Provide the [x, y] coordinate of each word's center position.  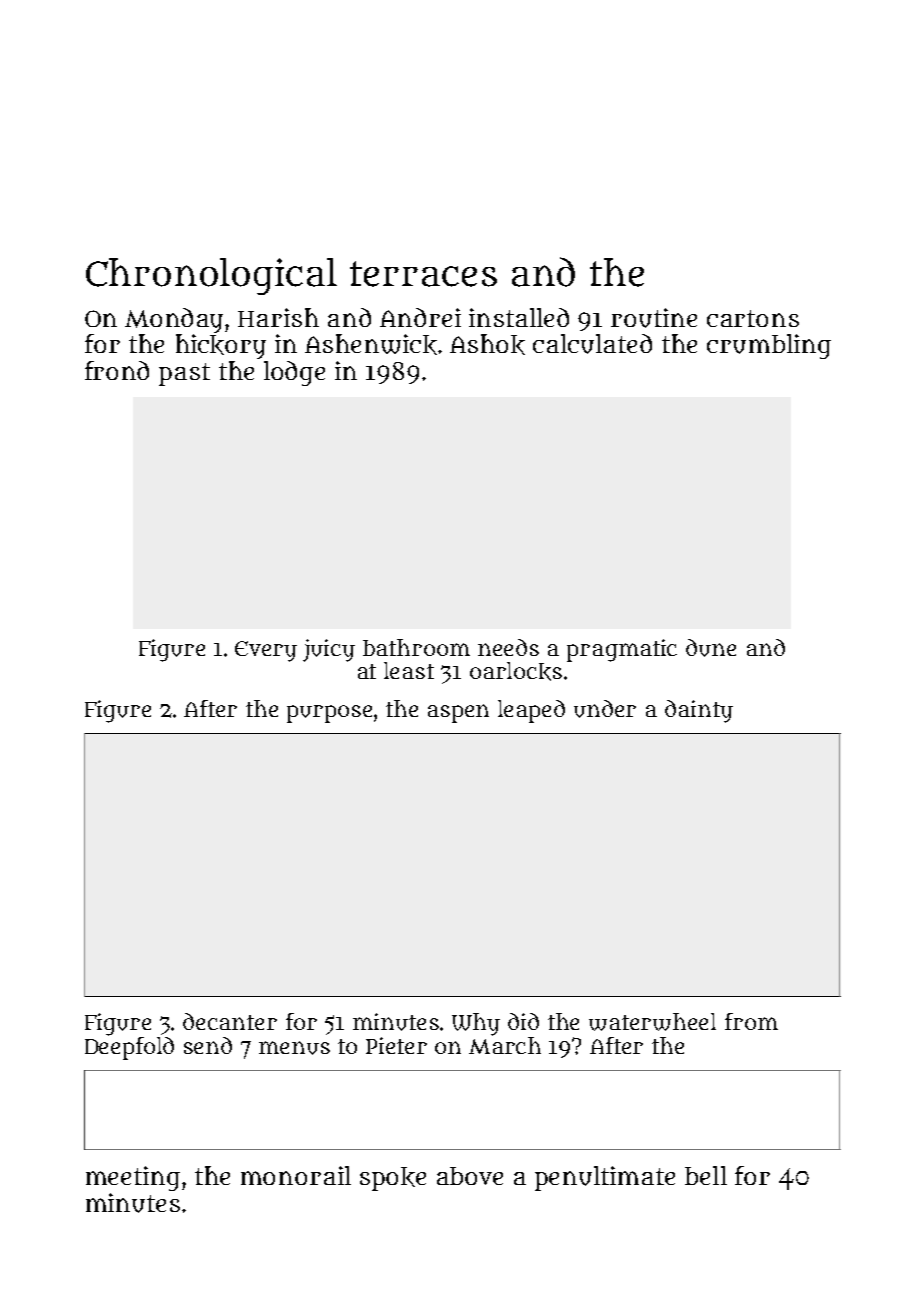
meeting [133, 1178]
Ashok [487, 344]
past [184, 374]
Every [266, 651]
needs [508, 647]
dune [711, 648]
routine [654, 318]
